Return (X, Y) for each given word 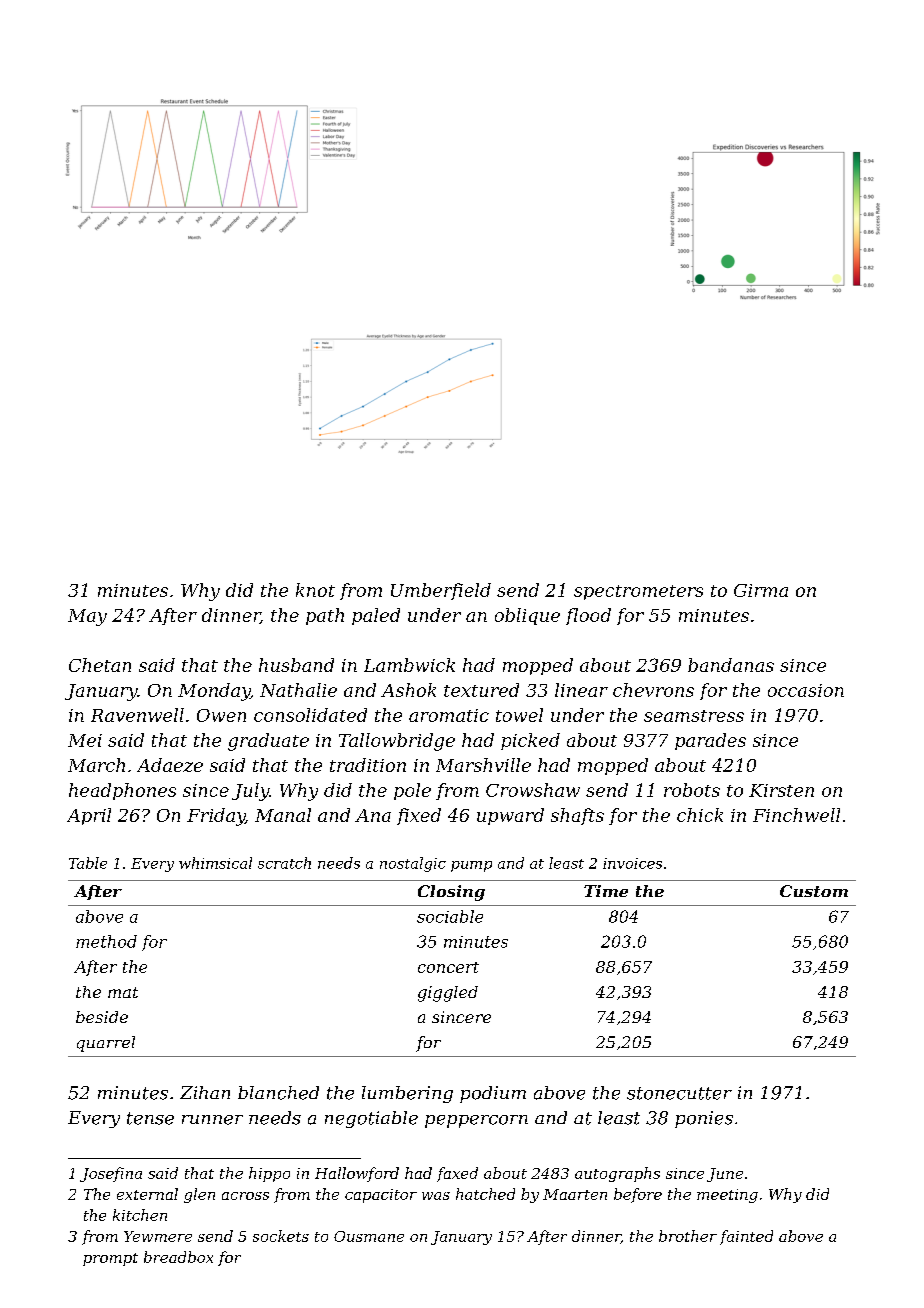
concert (448, 967)
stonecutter (679, 1093)
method (106, 941)
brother (688, 1236)
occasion (806, 690)
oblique (527, 616)
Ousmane (369, 1236)
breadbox (178, 1257)
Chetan (100, 665)
